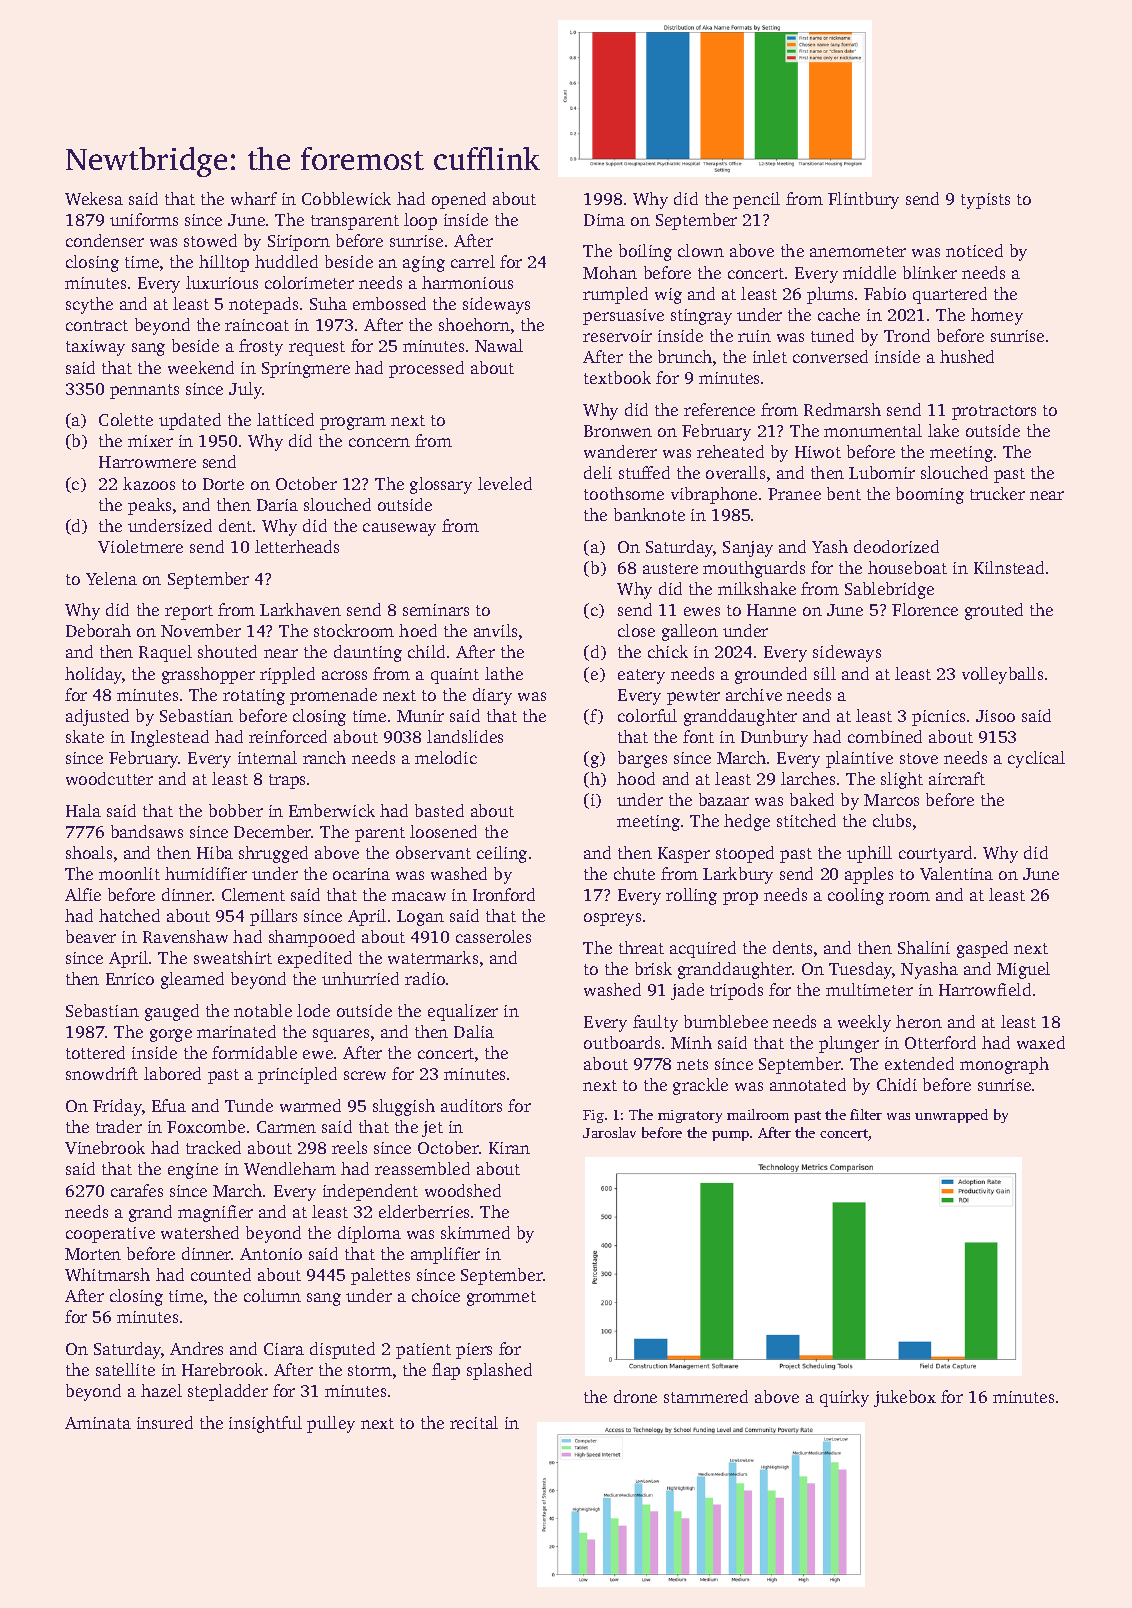 This page has width=1132, height=1608. What do you see at coordinates (1036, 759) in the page?
I see `cyclical` at bounding box center [1036, 759].
